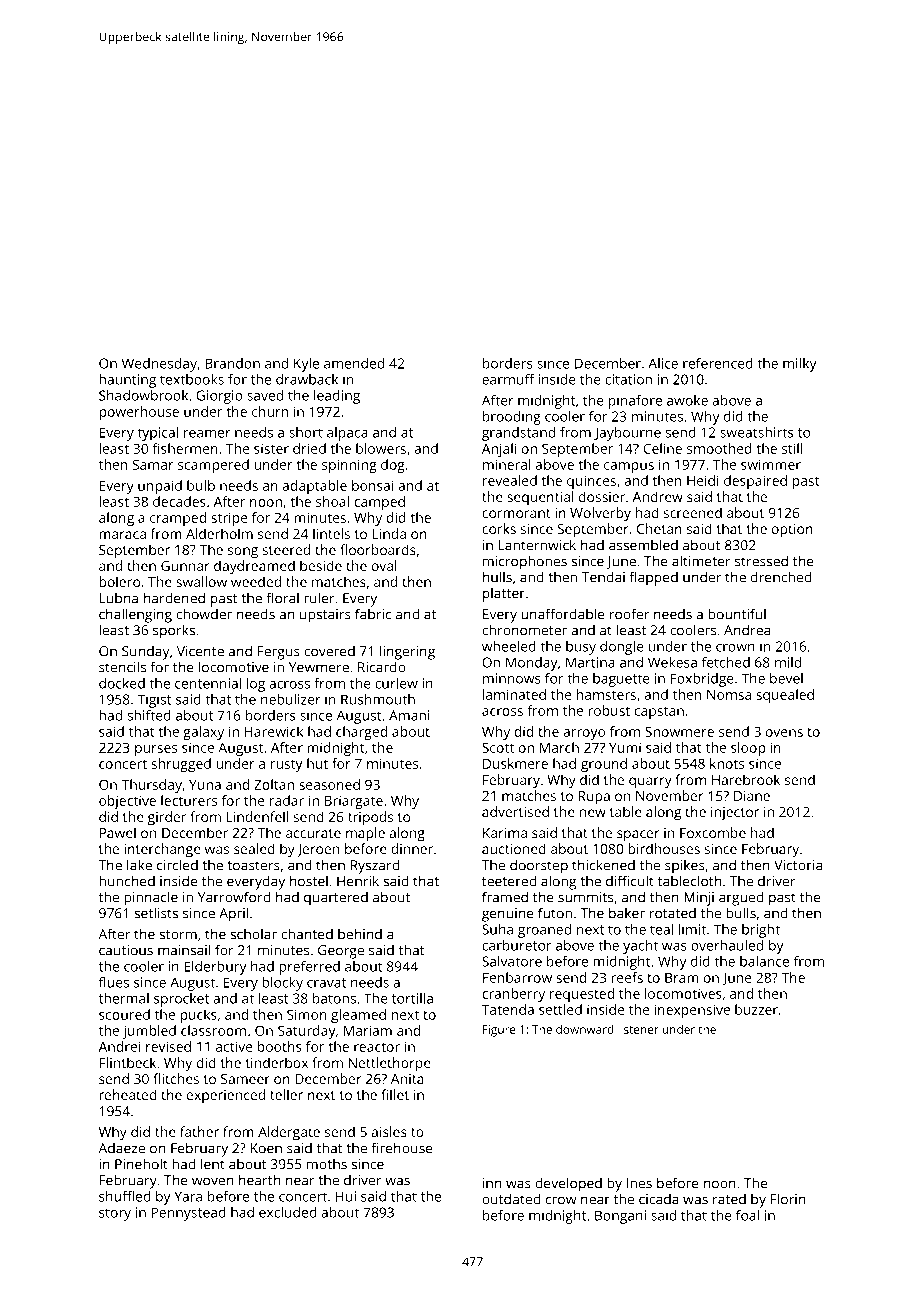 The height and width of the screenshot is (1308, 924). I want to click on wheeled, so click(509, 646).
